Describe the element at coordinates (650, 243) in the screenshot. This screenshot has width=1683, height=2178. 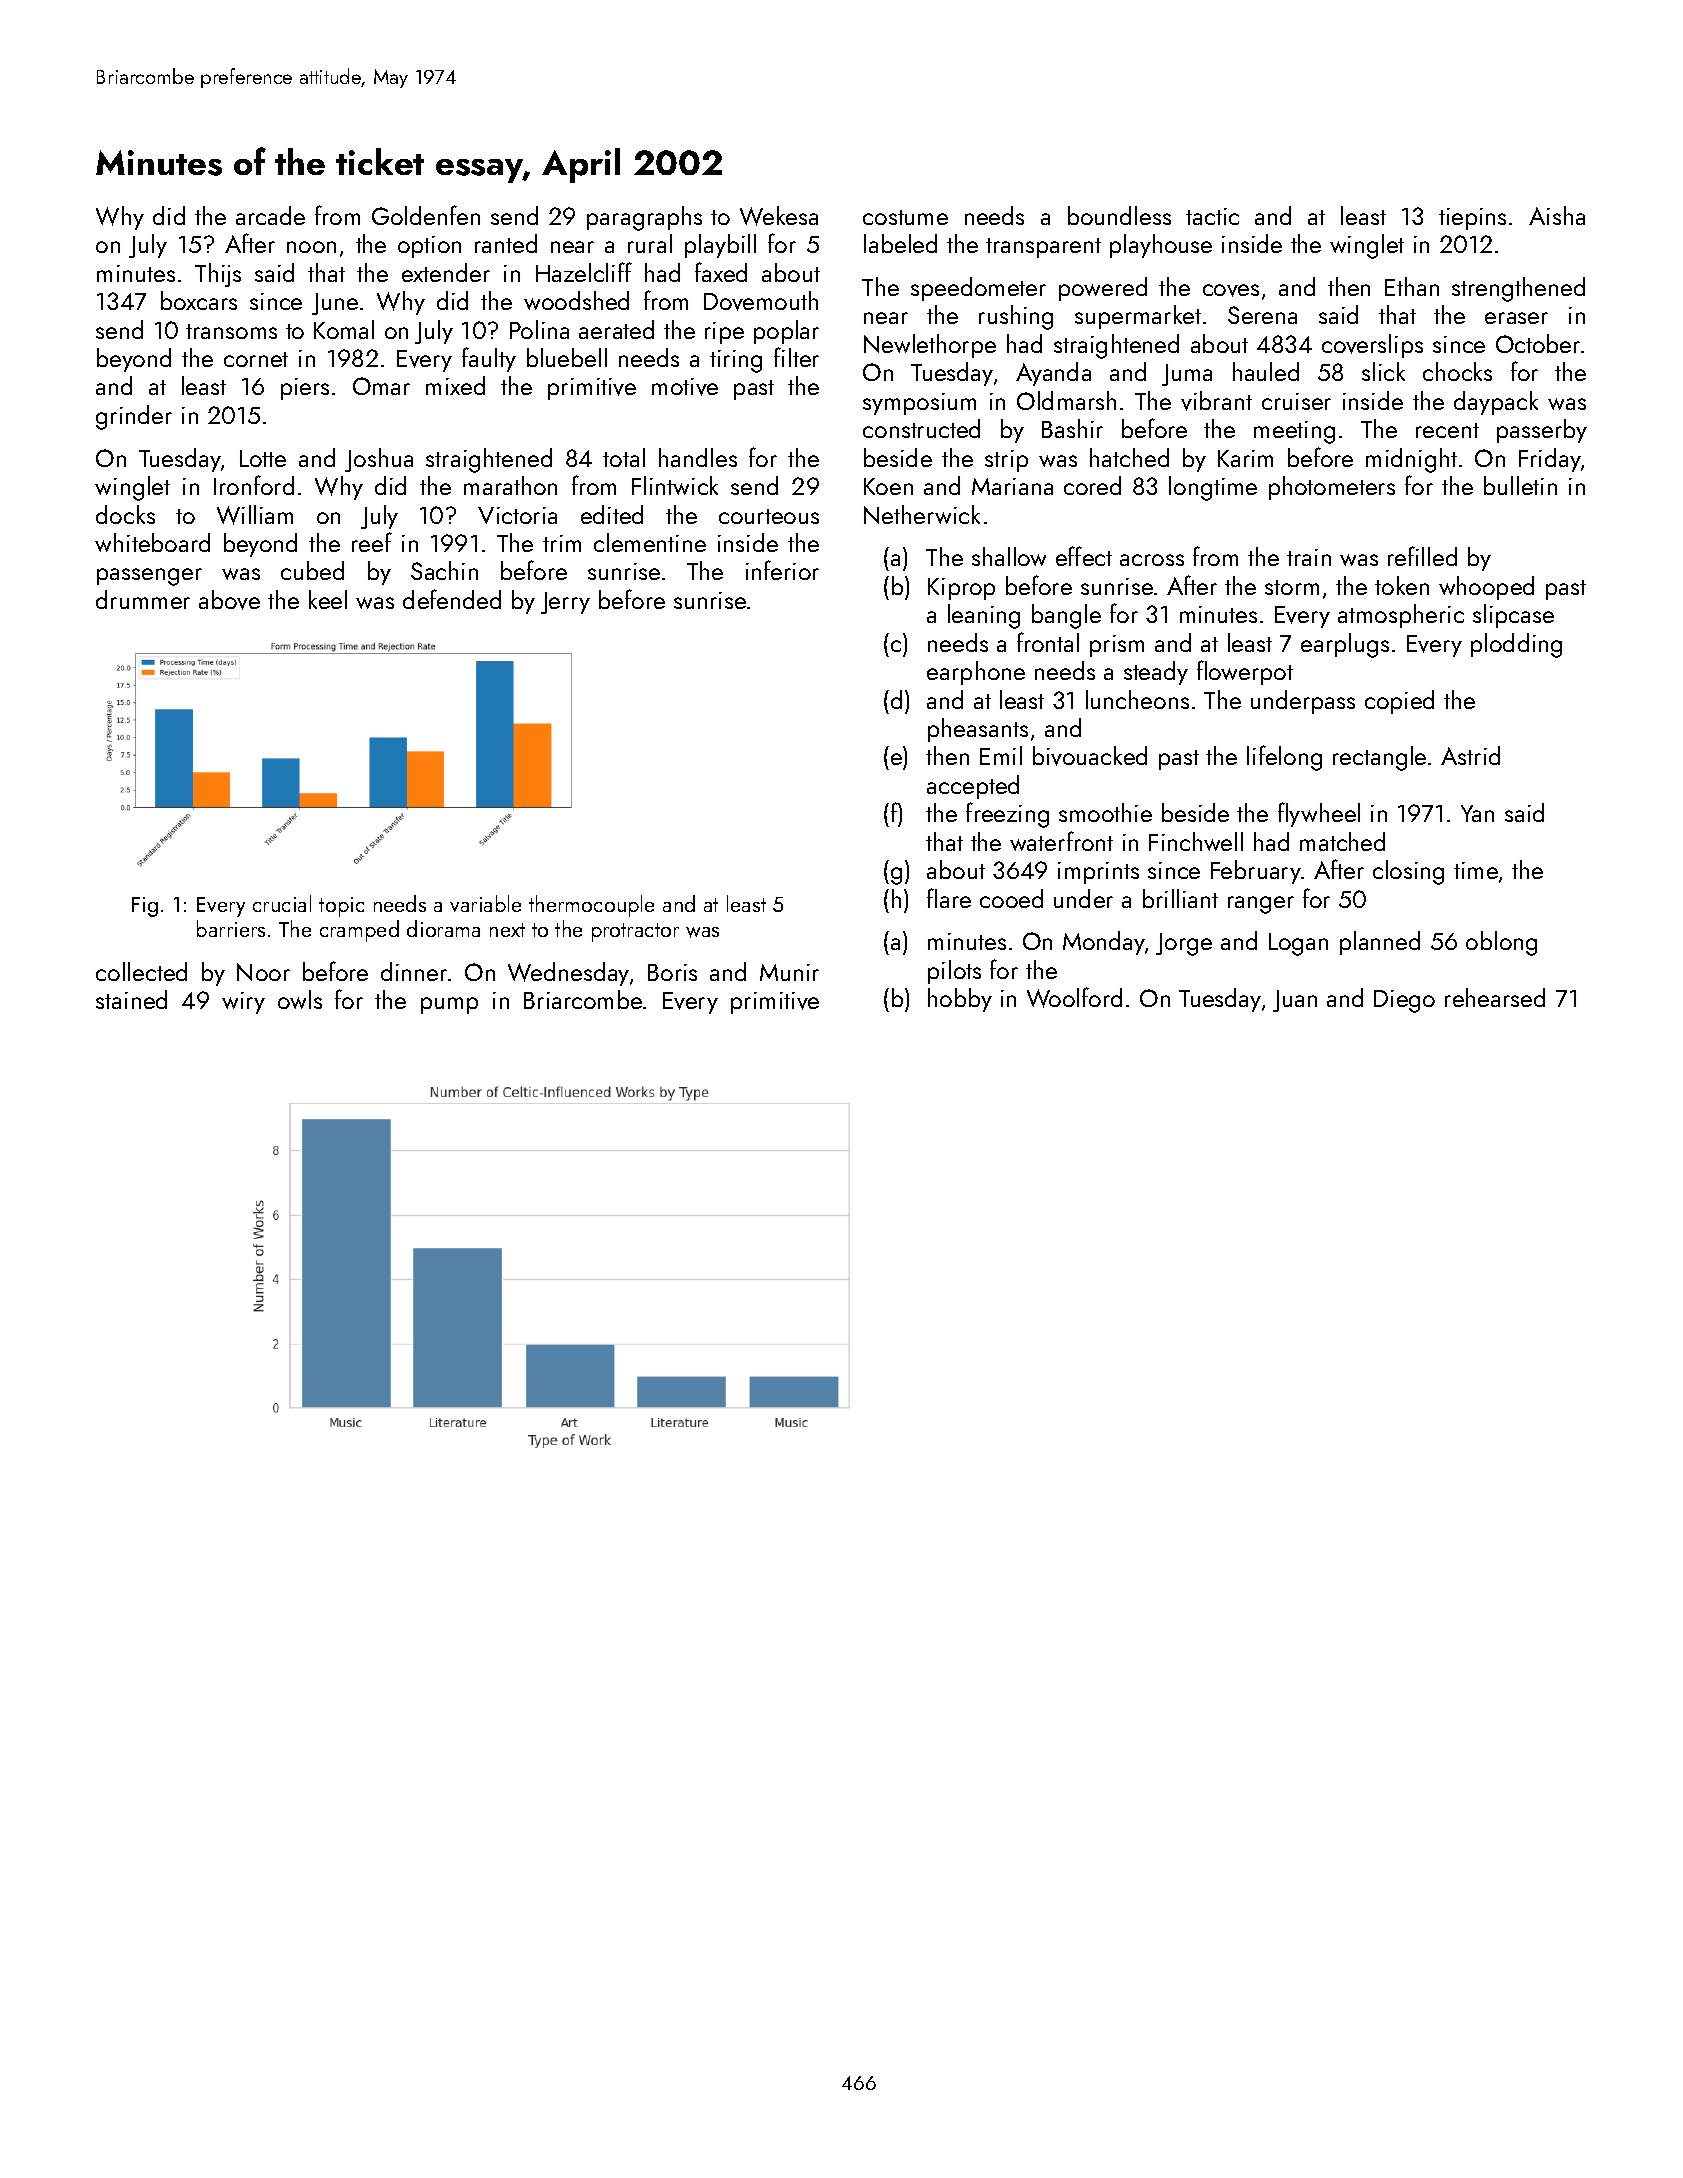
I see `rural` at that location.
